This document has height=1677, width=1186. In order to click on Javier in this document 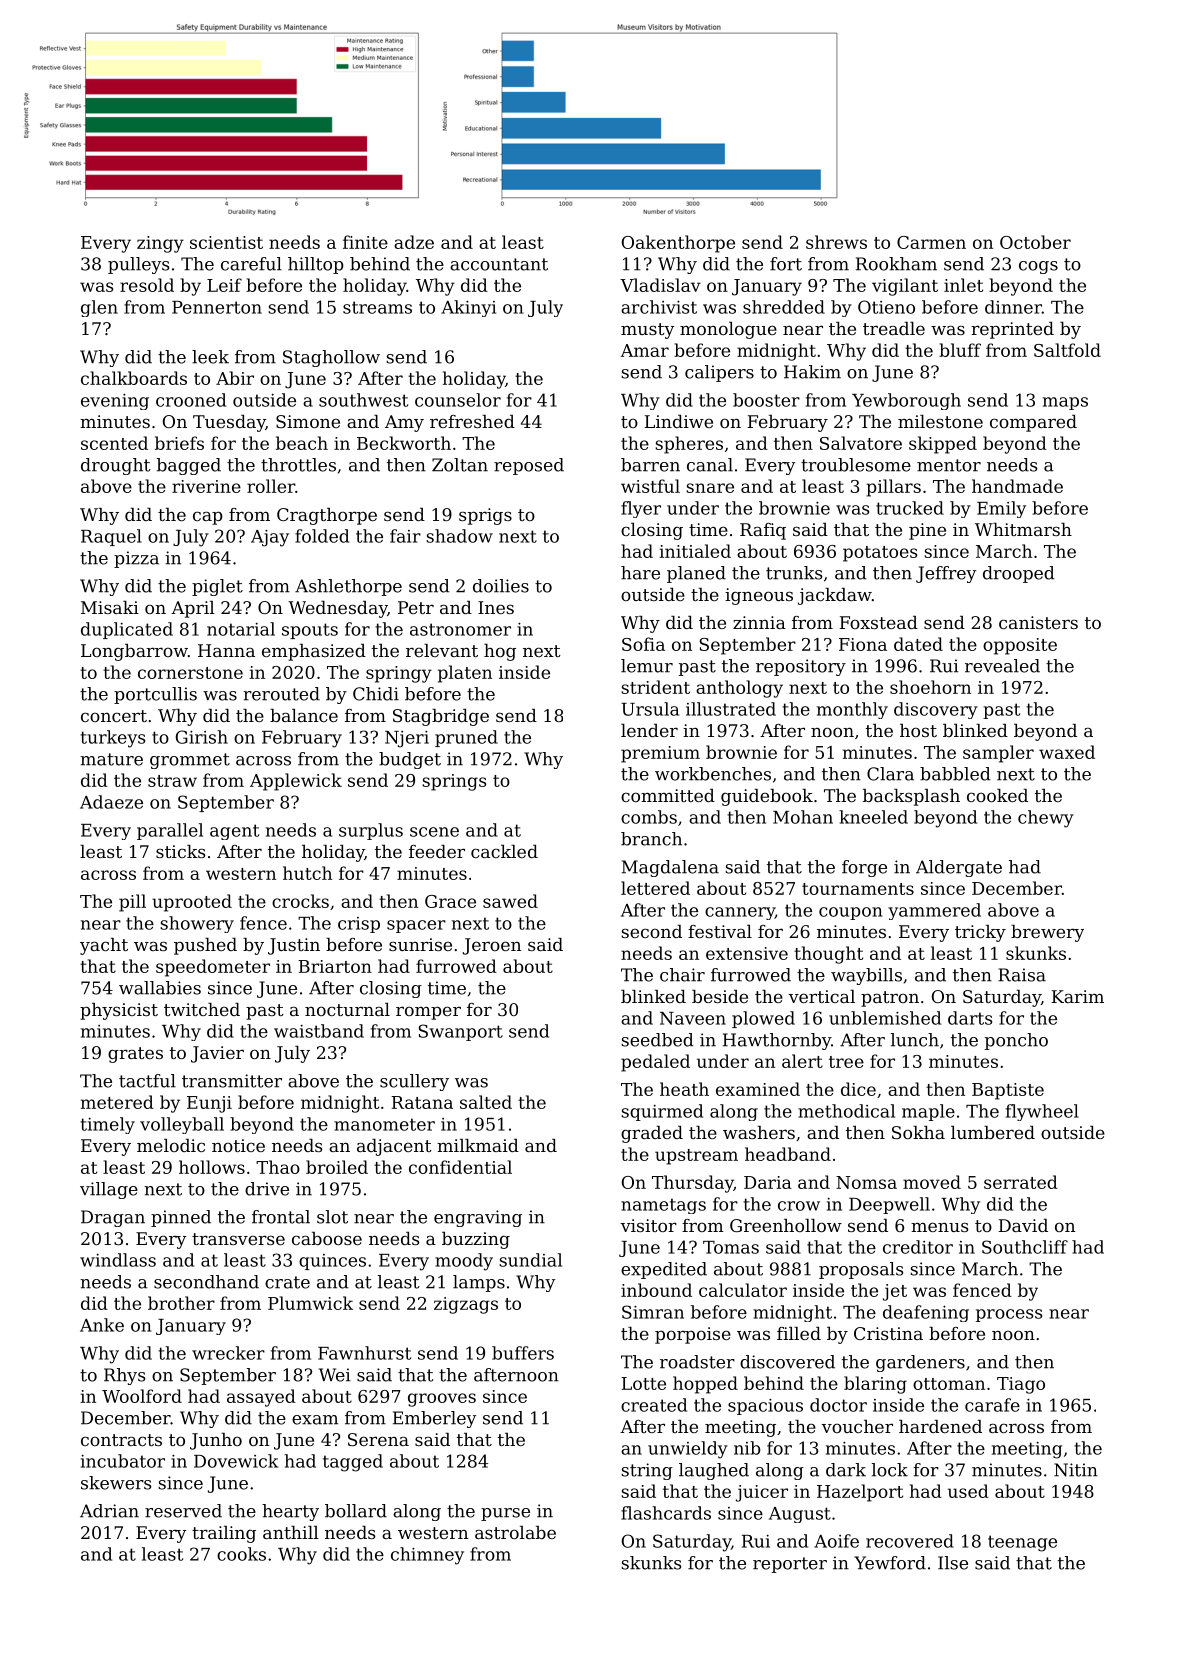, I will do `click(217, 1054)`.
